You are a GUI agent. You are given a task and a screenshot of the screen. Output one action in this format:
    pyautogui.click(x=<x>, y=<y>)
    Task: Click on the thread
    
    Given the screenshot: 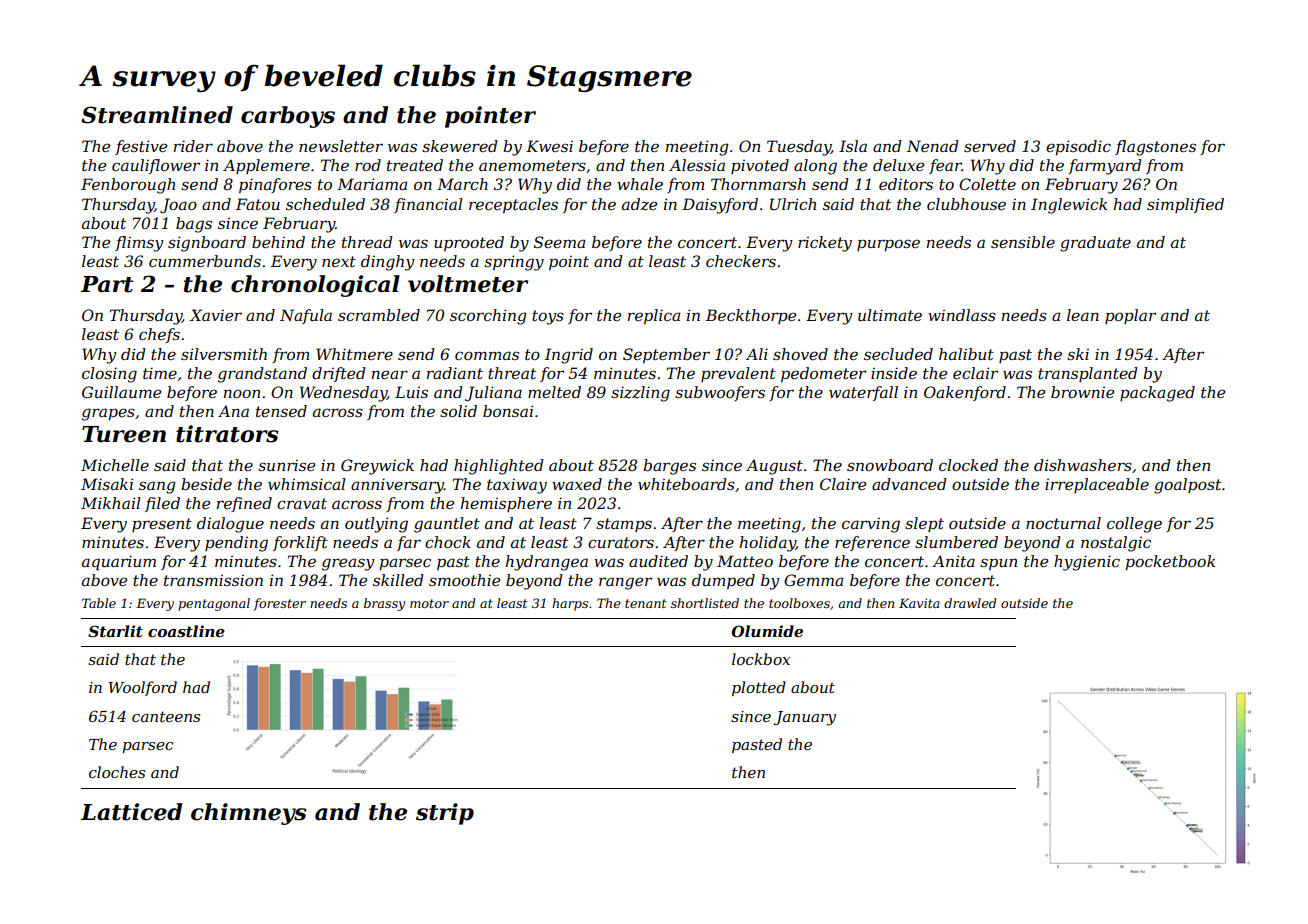 What is the action you would take?
    pyautogui.click(x=367, y=242)
